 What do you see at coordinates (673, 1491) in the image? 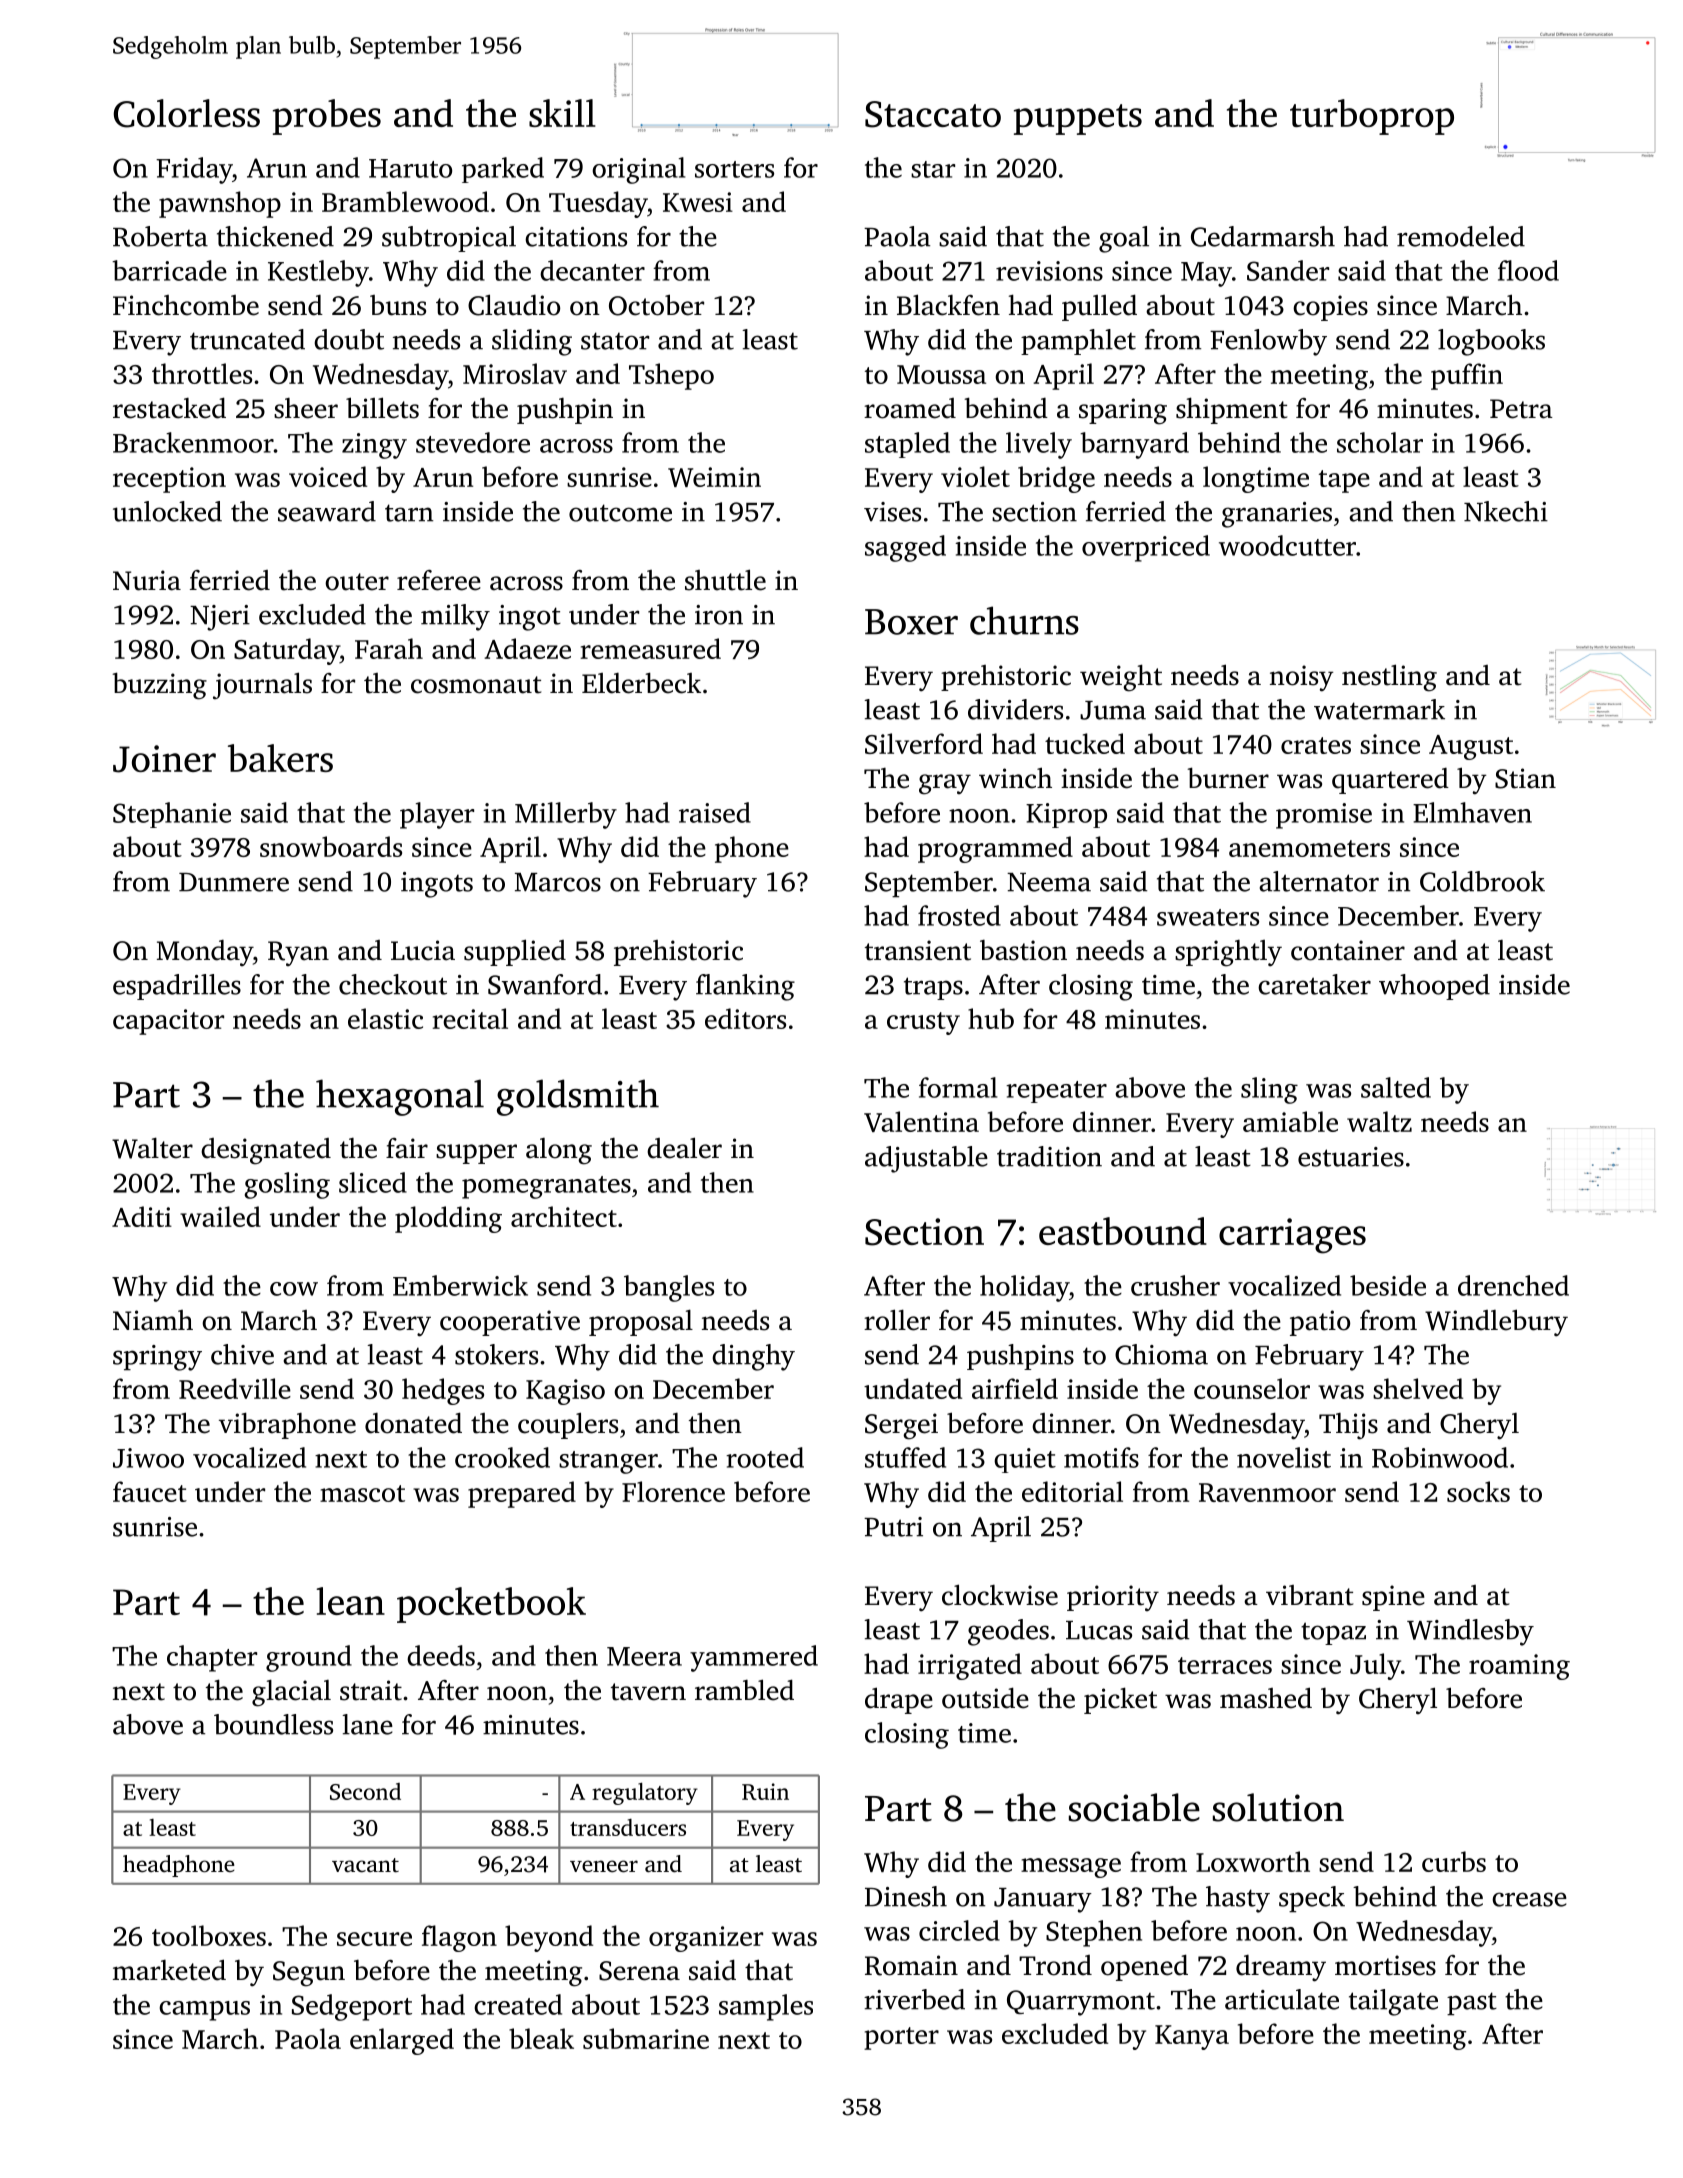
I see `Florence` at bounding box center [673, 1491].
